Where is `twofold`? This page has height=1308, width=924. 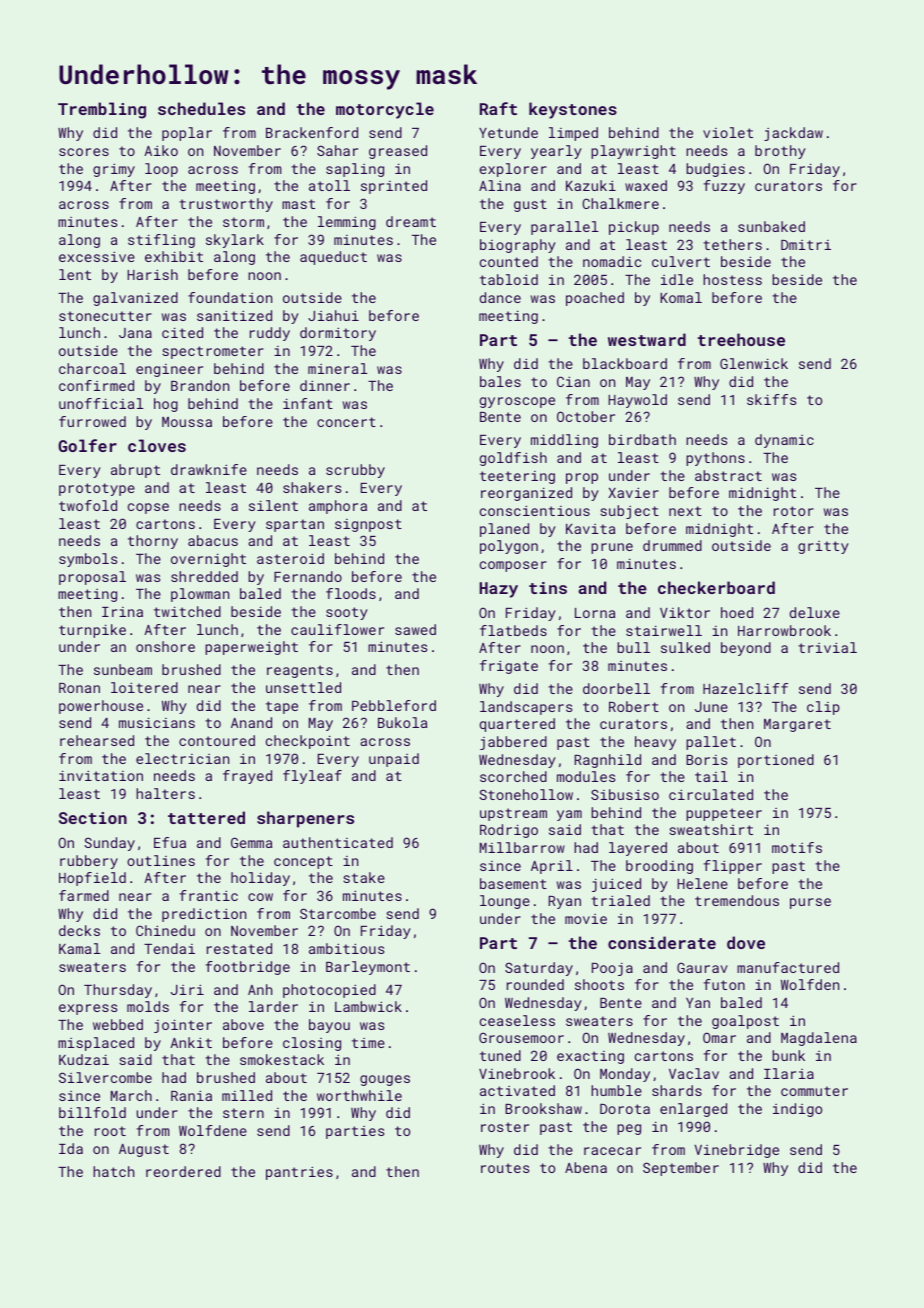 twofold is located at coordinates (88, 505).
